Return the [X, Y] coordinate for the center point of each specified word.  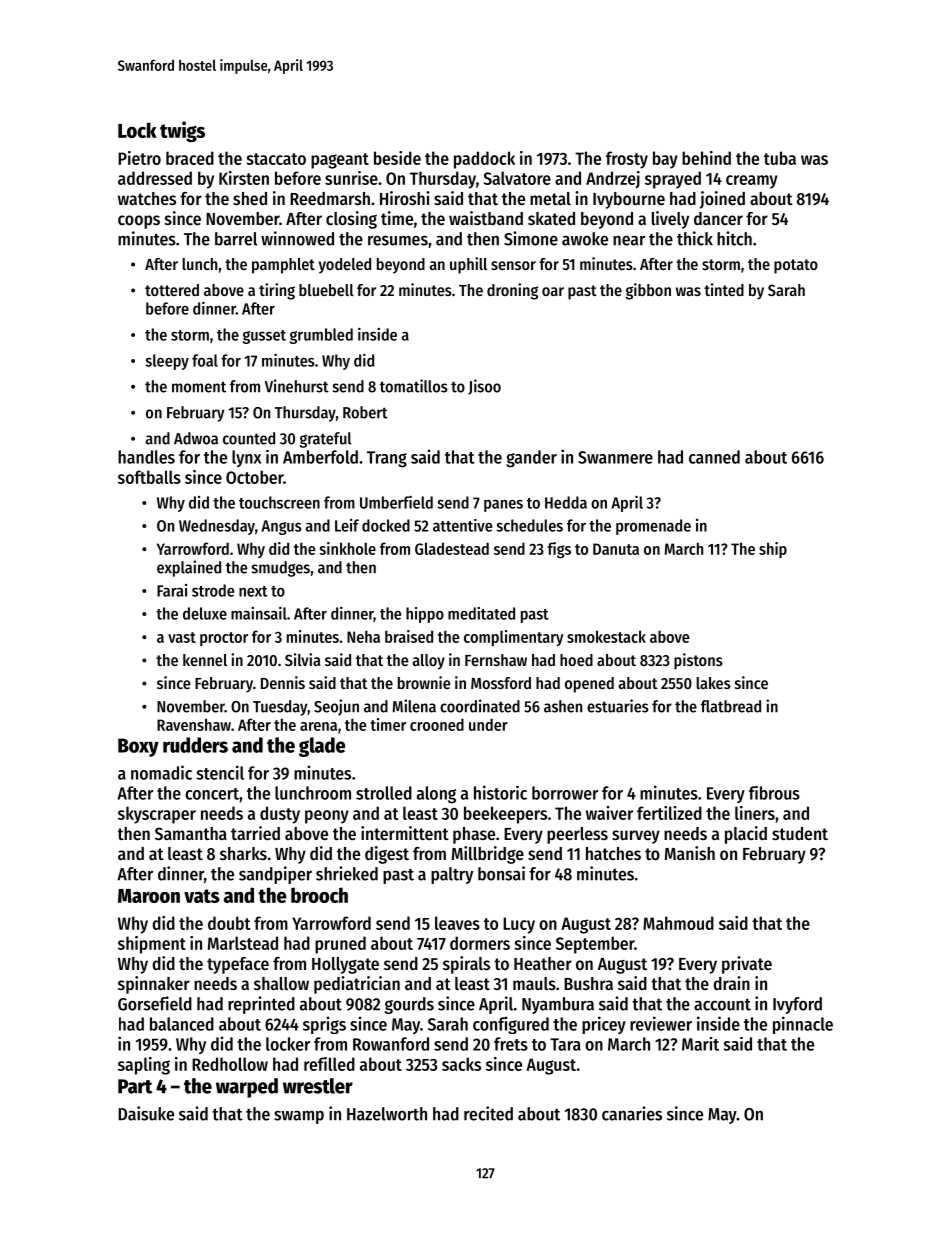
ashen [563, 706]
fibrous [774, 793]
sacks [461, 1064]
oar [553, 291]
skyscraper [157, 815]
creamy [752, 182]
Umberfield [396, 502]
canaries [632, 1113]
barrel [236, 239]
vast [182, 637]
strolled [384, 793]
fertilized [669, 813]
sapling [144, 1066]
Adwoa [196, 438]
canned [714, 457]
